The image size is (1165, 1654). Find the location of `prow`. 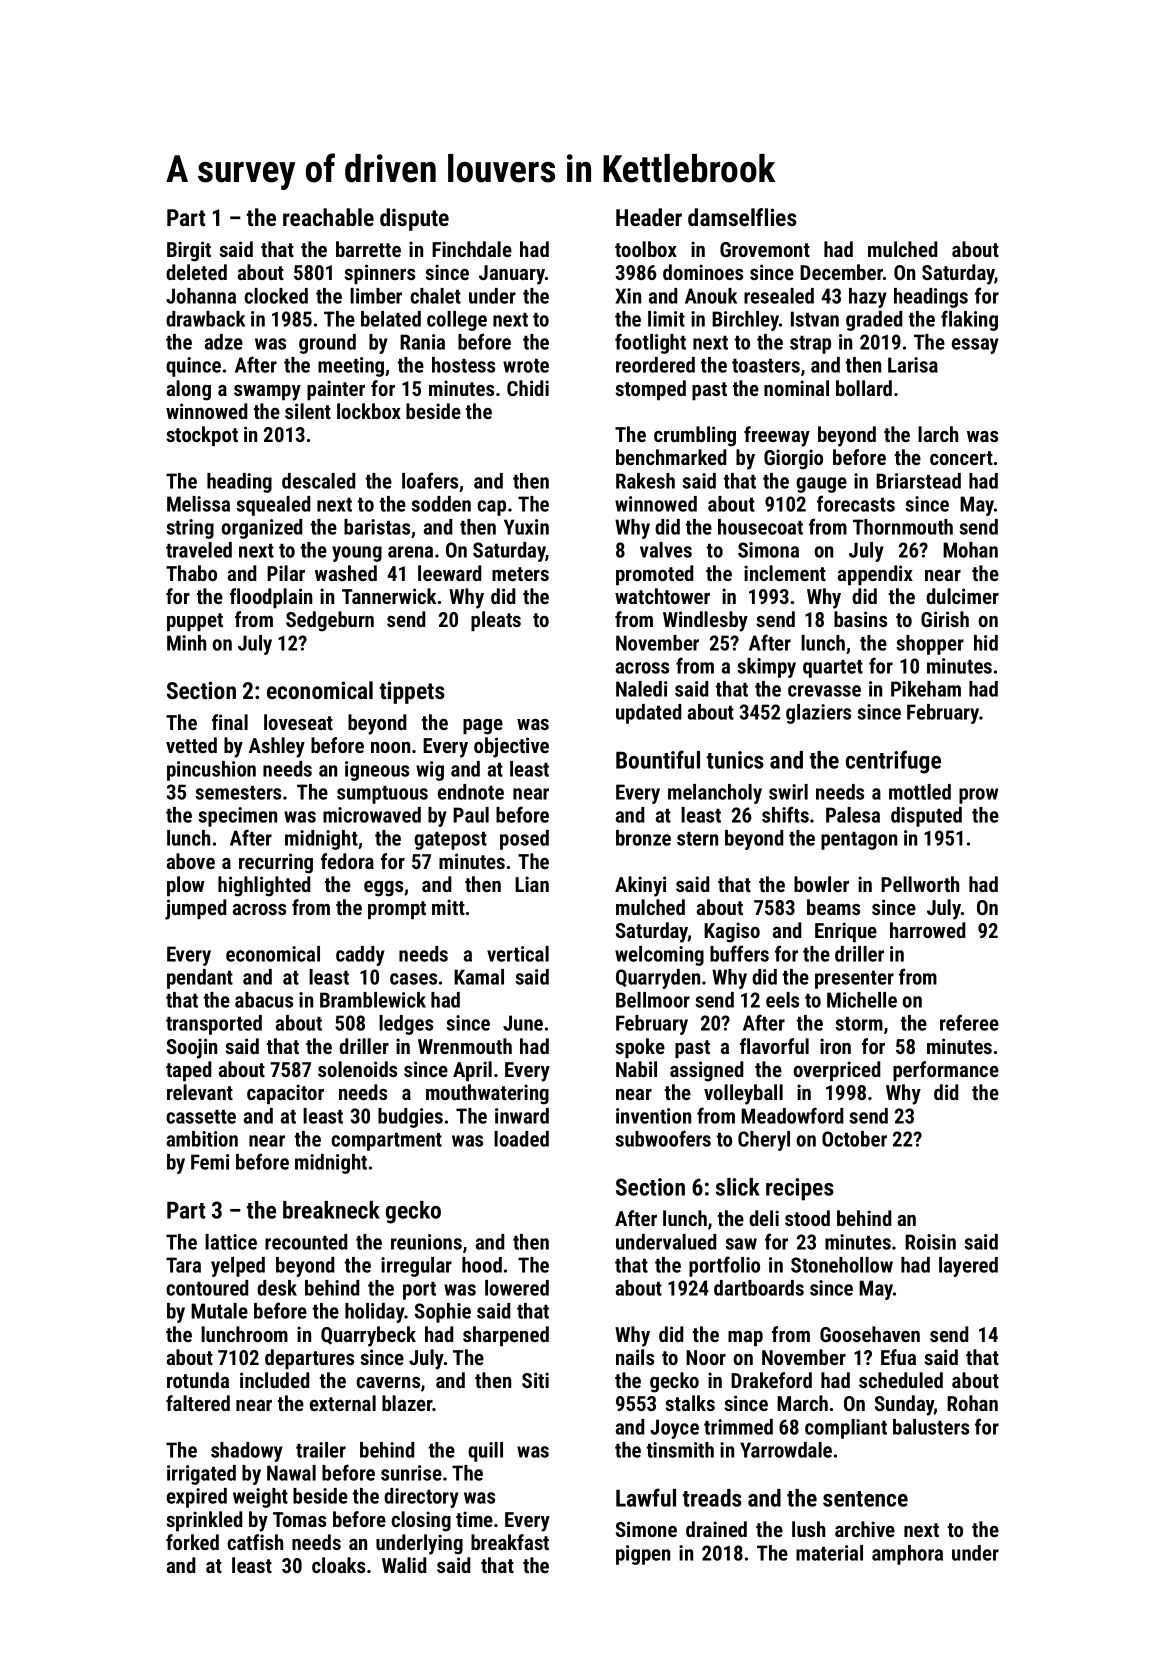

prow is located at coordinates (978, 796).
